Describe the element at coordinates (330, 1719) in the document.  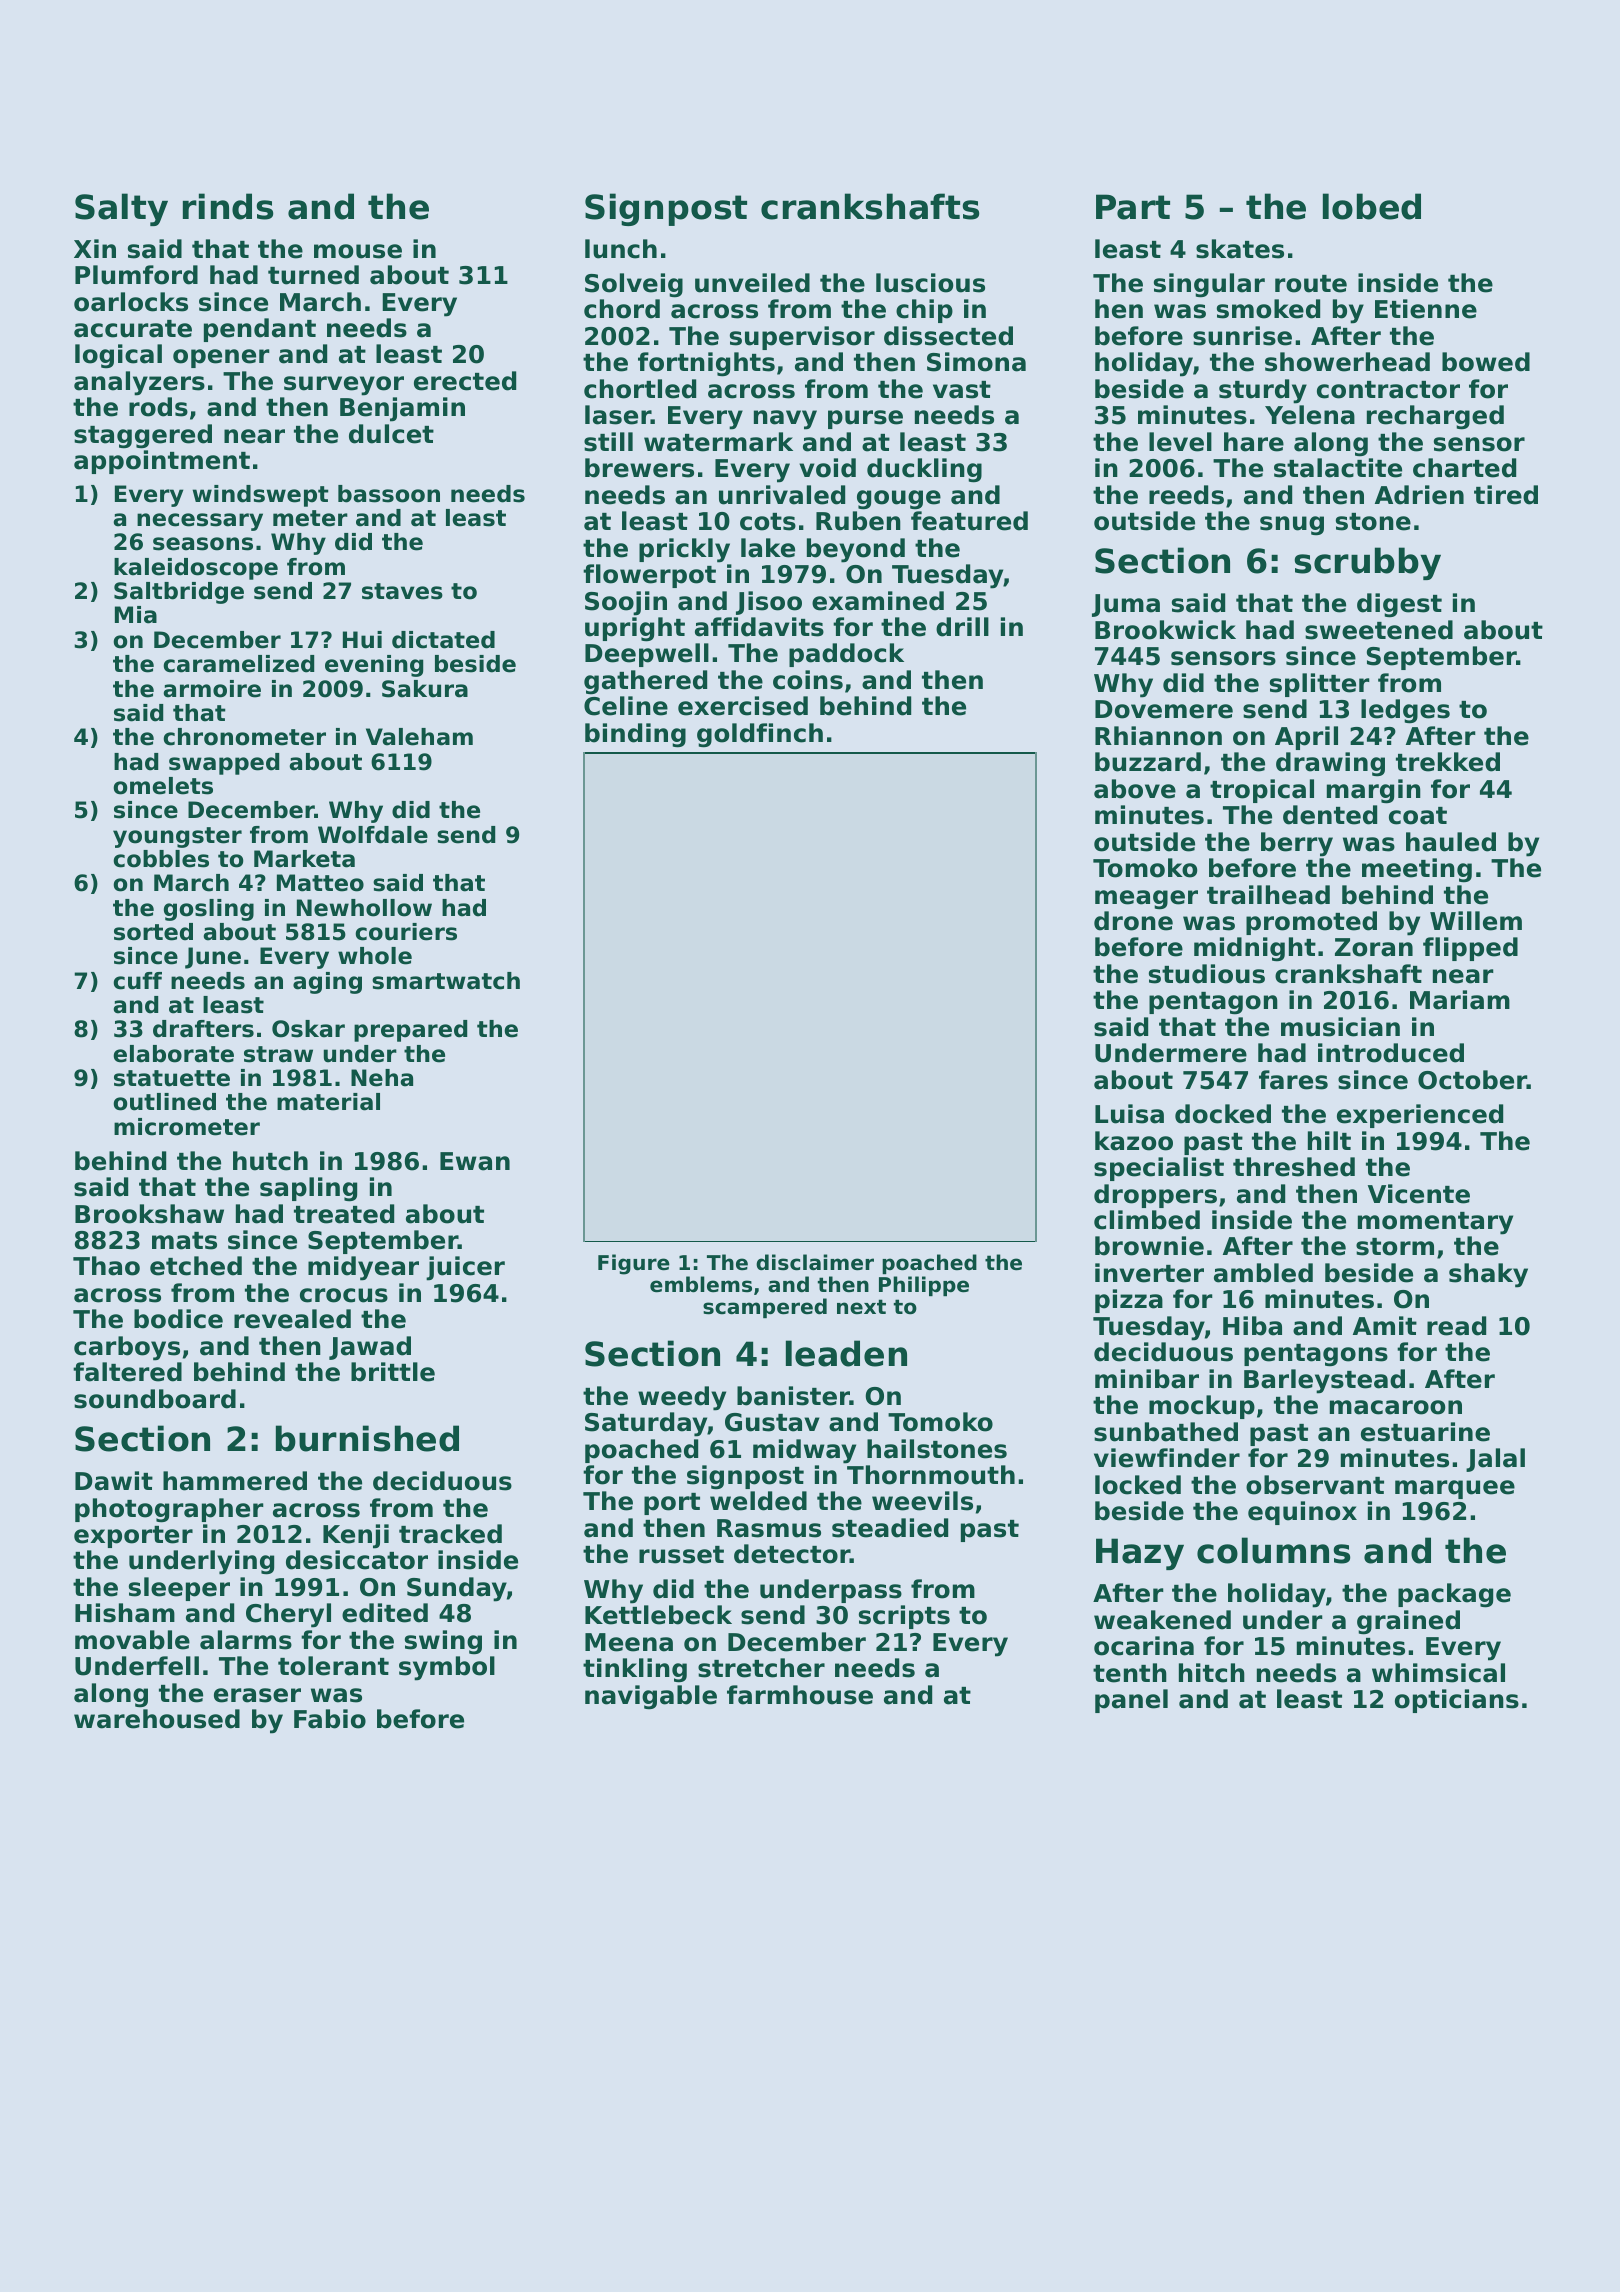
I see `Fabio` at that location.
